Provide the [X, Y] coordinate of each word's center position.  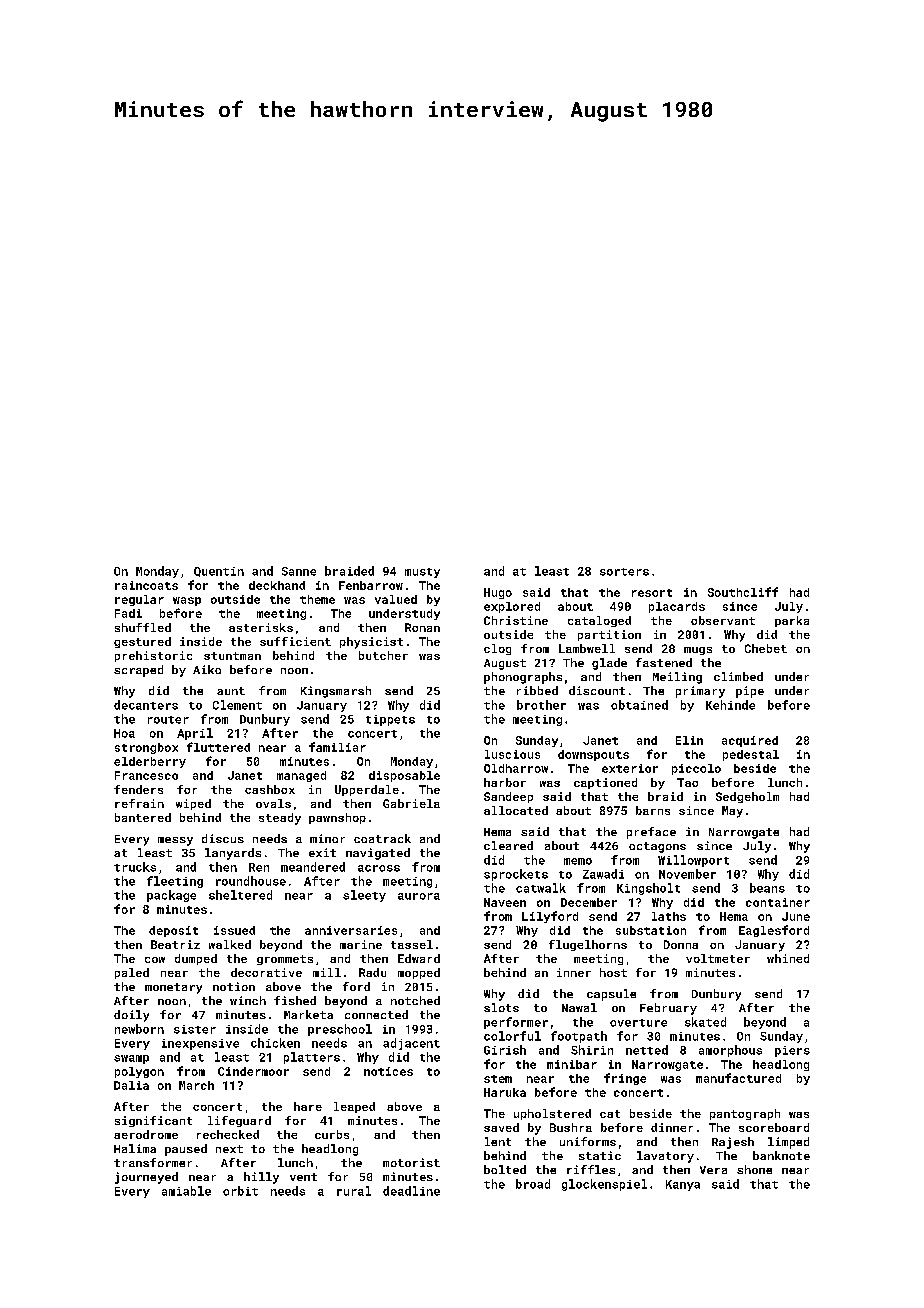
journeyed [146, 1178]
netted [647, 1050]
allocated [516, 810]
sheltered [240, 895]
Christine [516, 620]
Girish [505, 1050]
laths [669, 916]
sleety [364, 896]
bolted [505, 1169]
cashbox [270, 789]
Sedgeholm [747, 797]
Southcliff [743, 592]
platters [312, 1058]
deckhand [277, 585]
